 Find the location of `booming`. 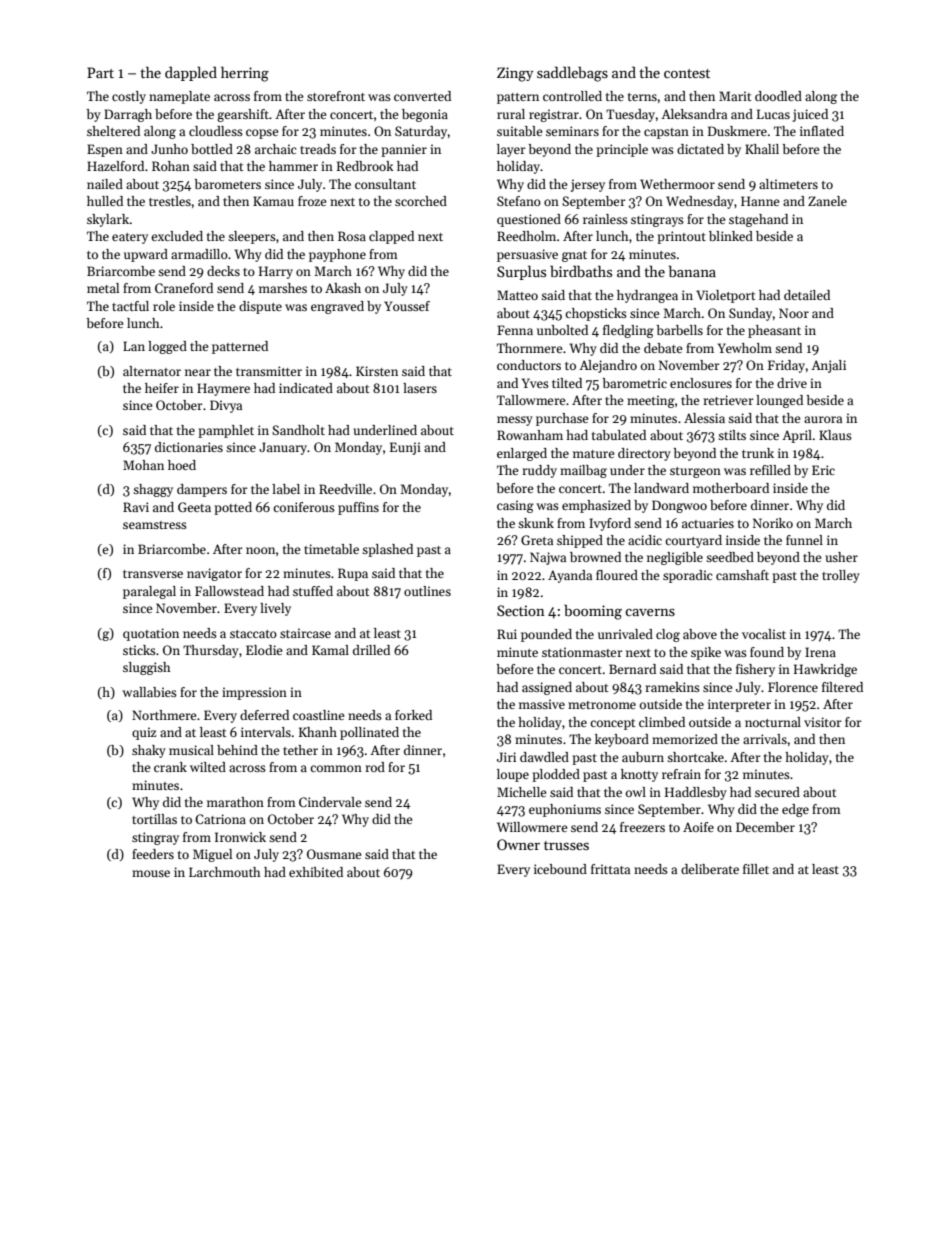

booming is located at coordinates (593, 612).
